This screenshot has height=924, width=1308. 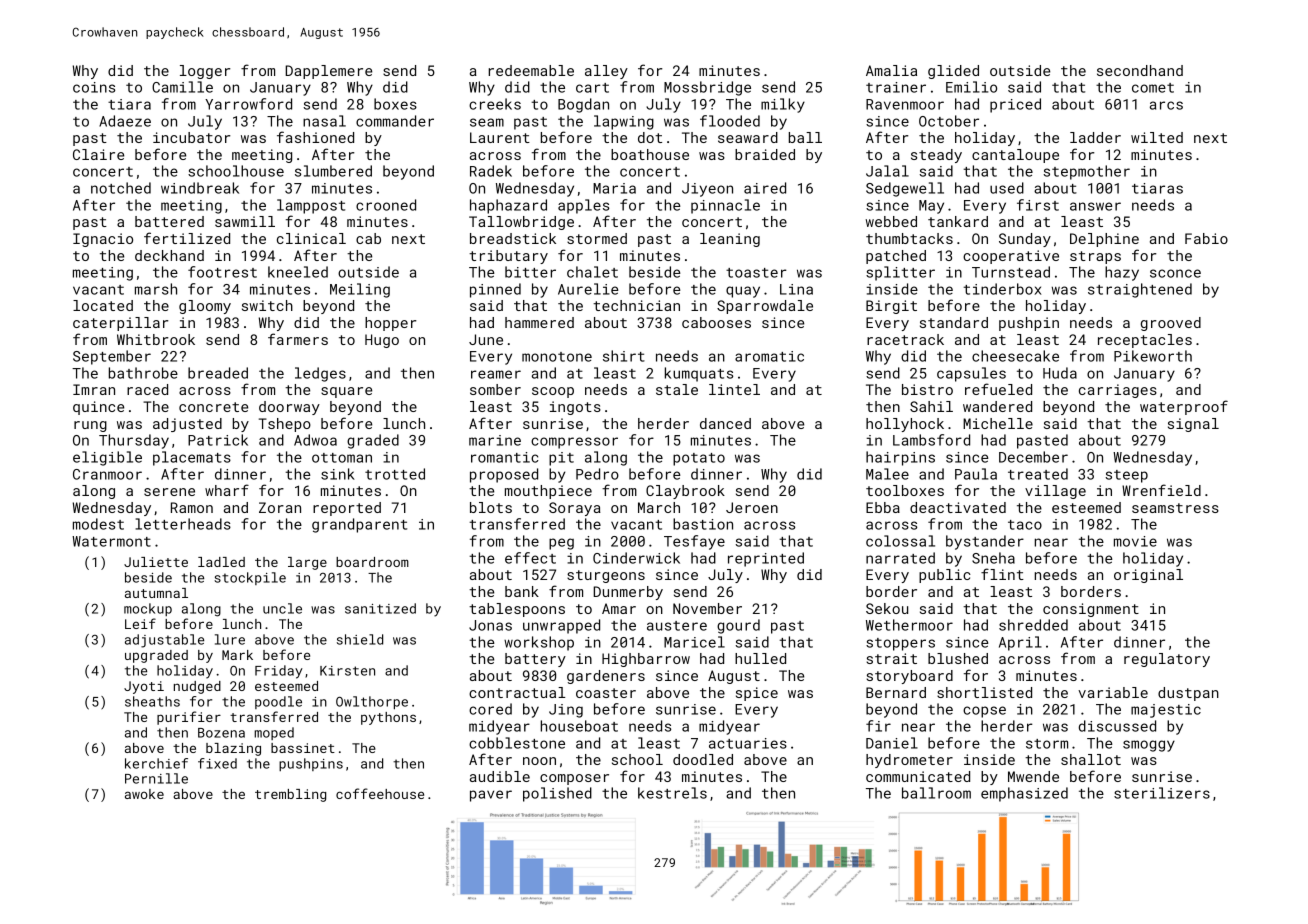 What do you see at coordinates (152, 701) in the screenshot?
I see `sheaths` at bounding box center [152, 701].
